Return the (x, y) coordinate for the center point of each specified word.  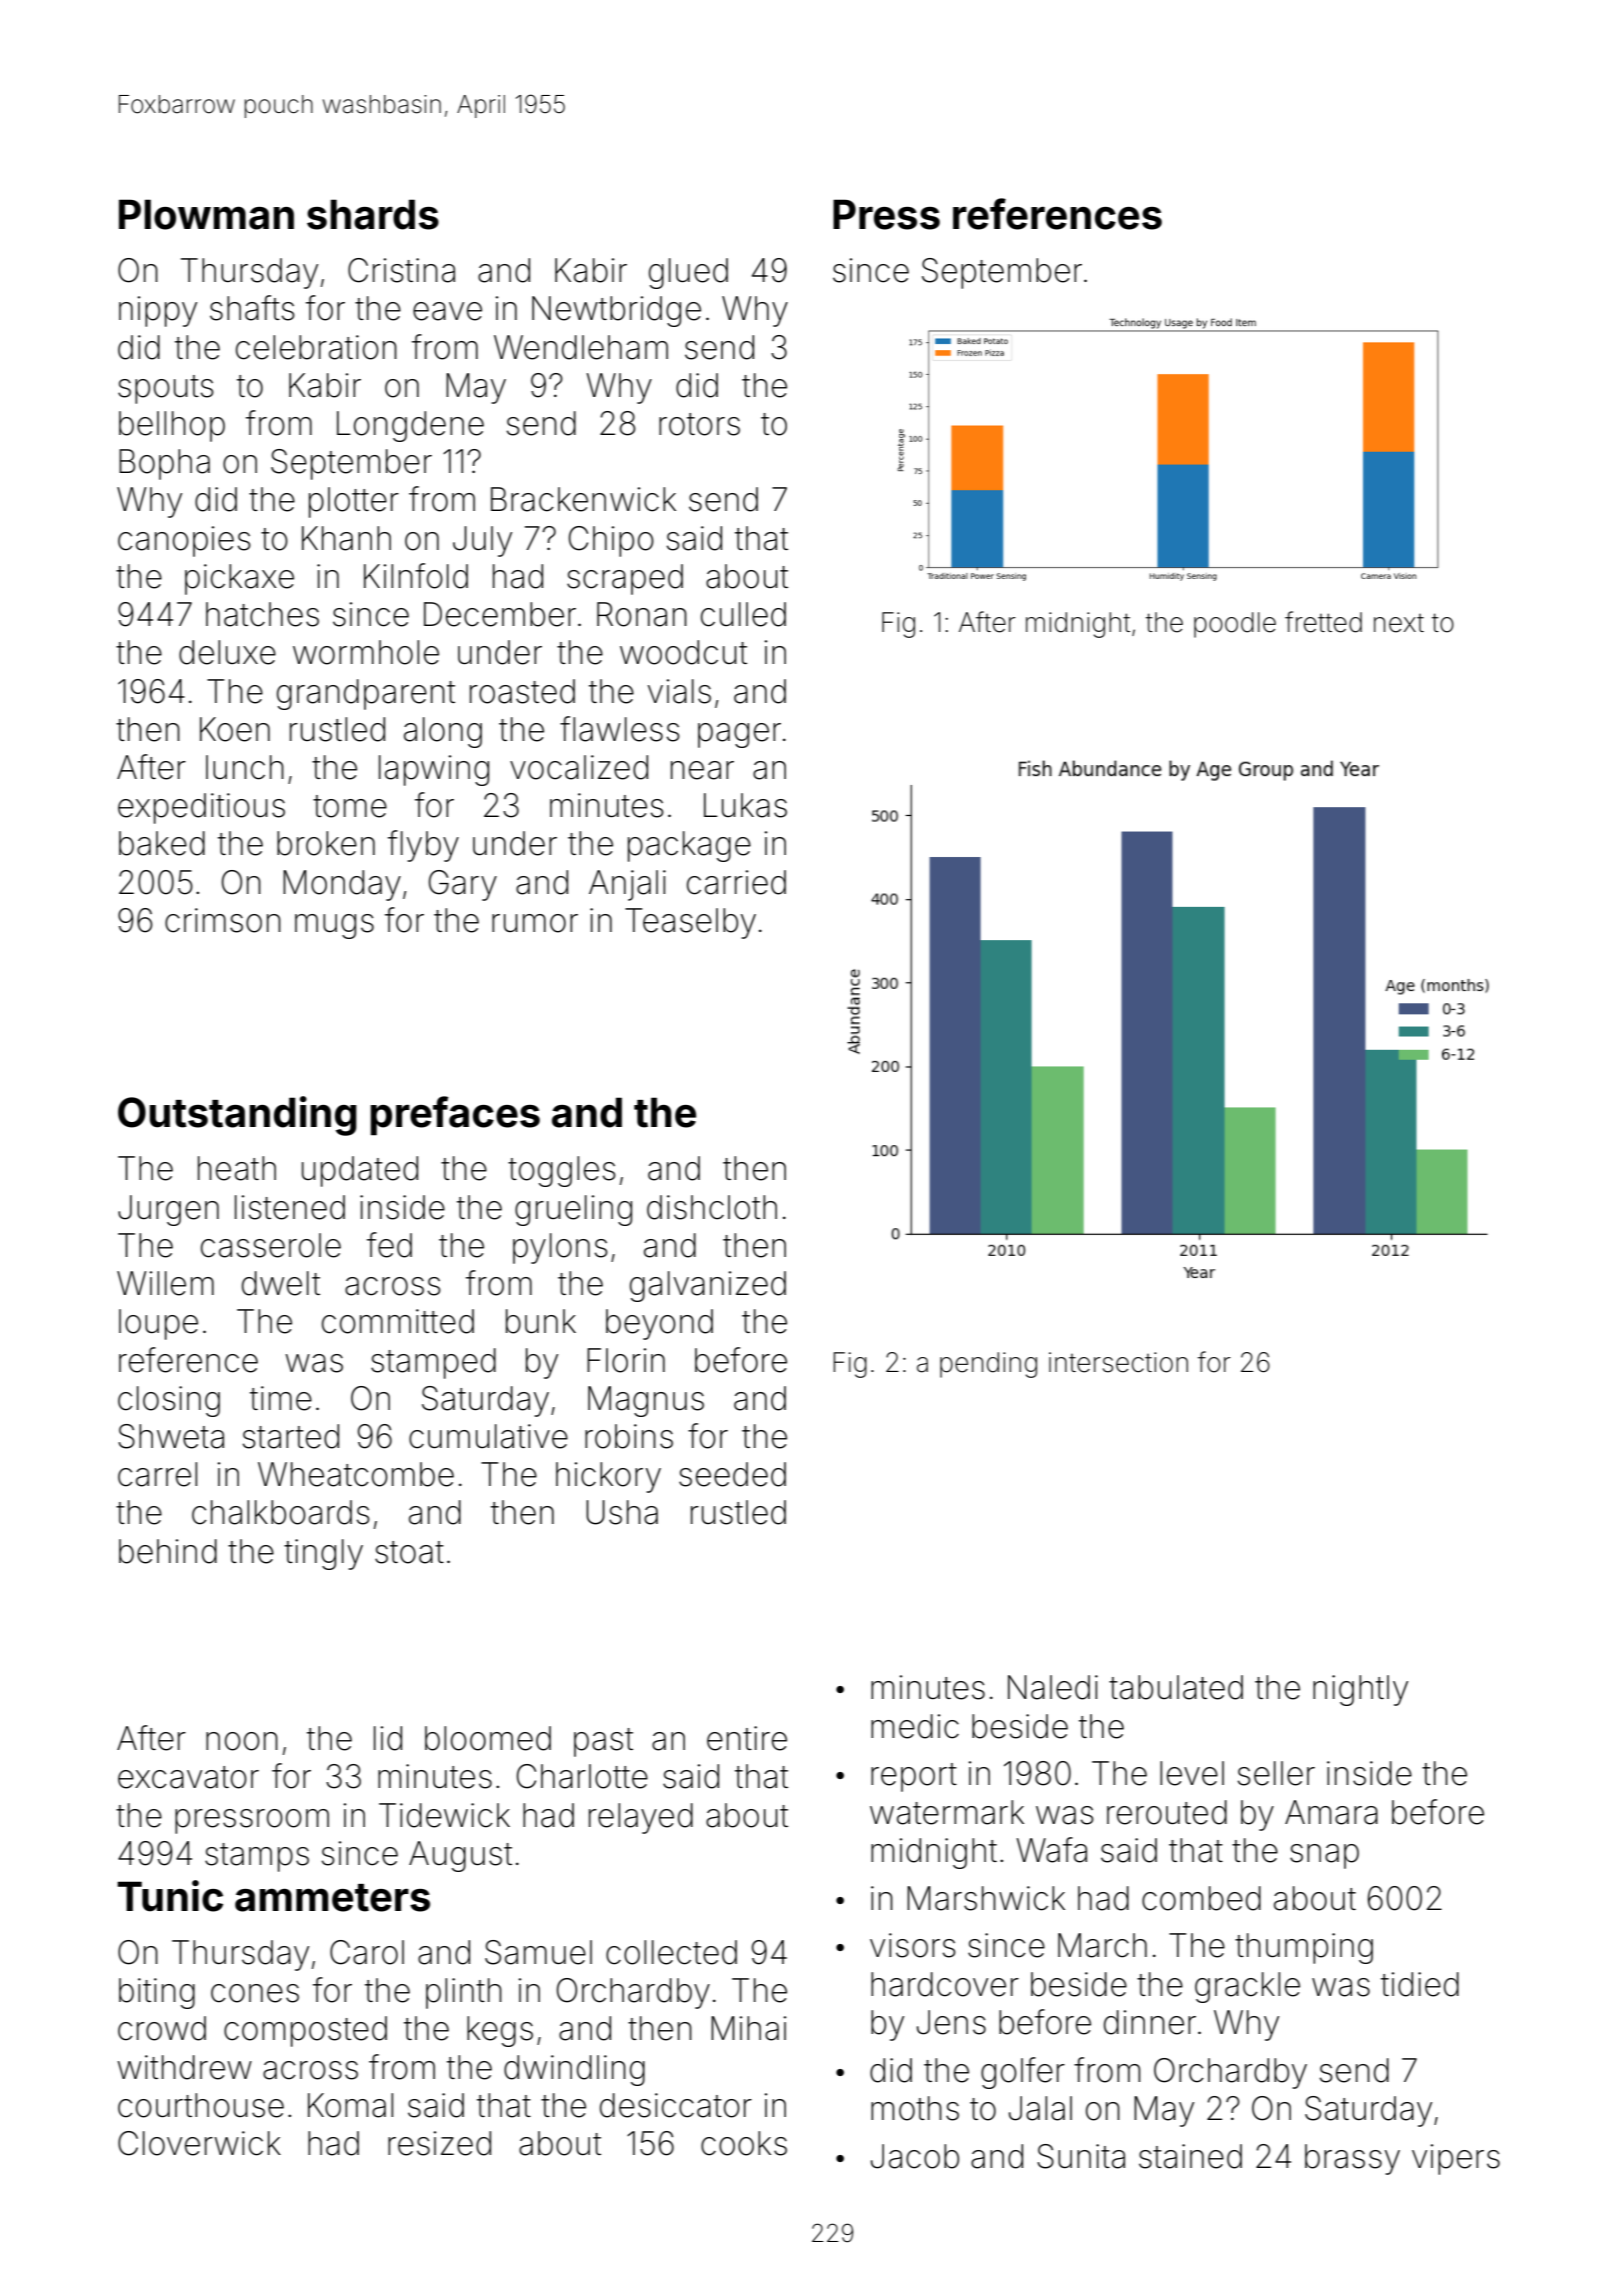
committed (398, 1321)
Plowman (206, 214)
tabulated (1176, 1687)
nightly (1360, 1690)
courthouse (201, 2105)
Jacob (915, 2156)
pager (739, 735)
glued (688, 273)
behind (168, 1551)
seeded (732, 1474)
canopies (184, 541)
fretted (1323, 622)
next (1399, 623)
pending (988, 1365)
